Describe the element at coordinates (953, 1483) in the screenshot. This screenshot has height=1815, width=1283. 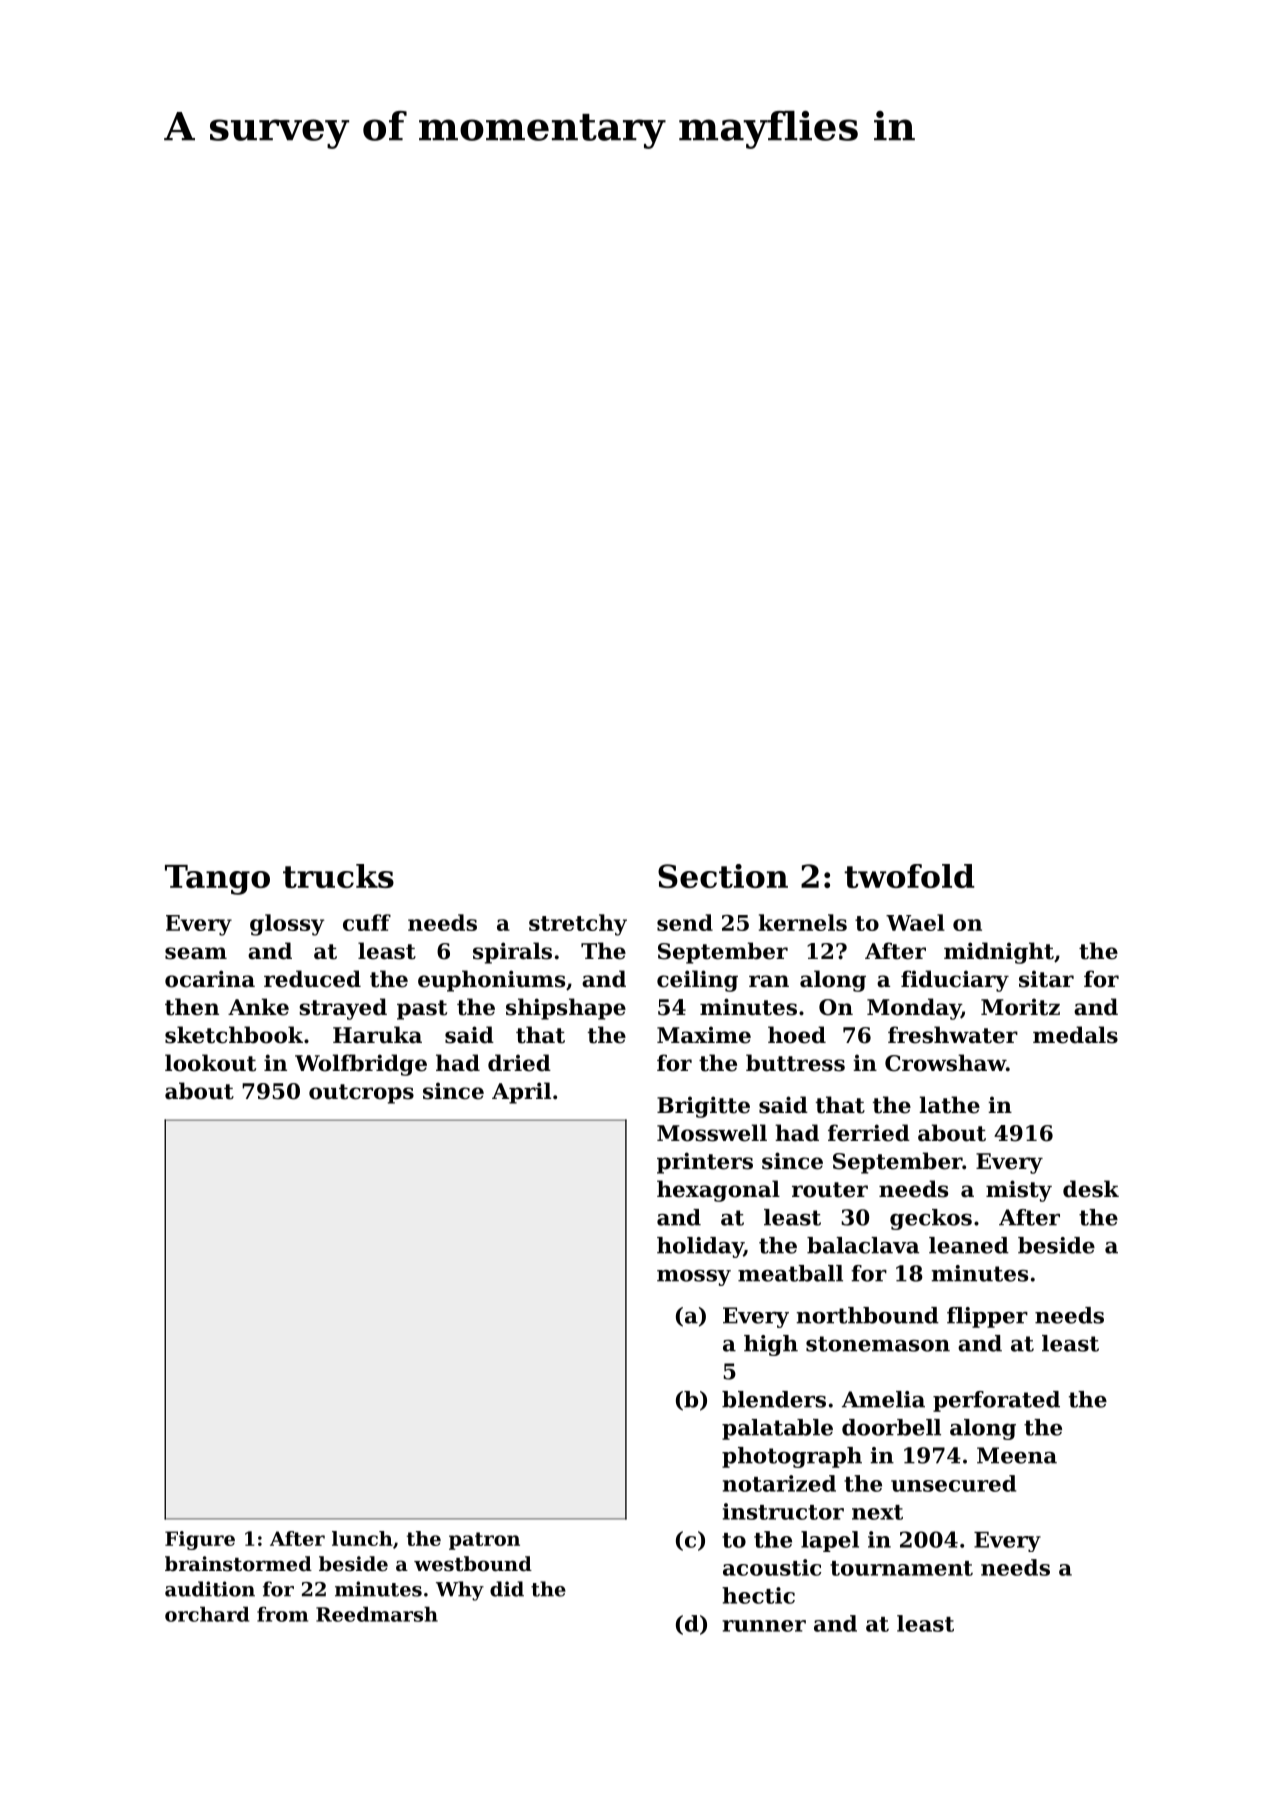
I see `unsecured` at that location.
